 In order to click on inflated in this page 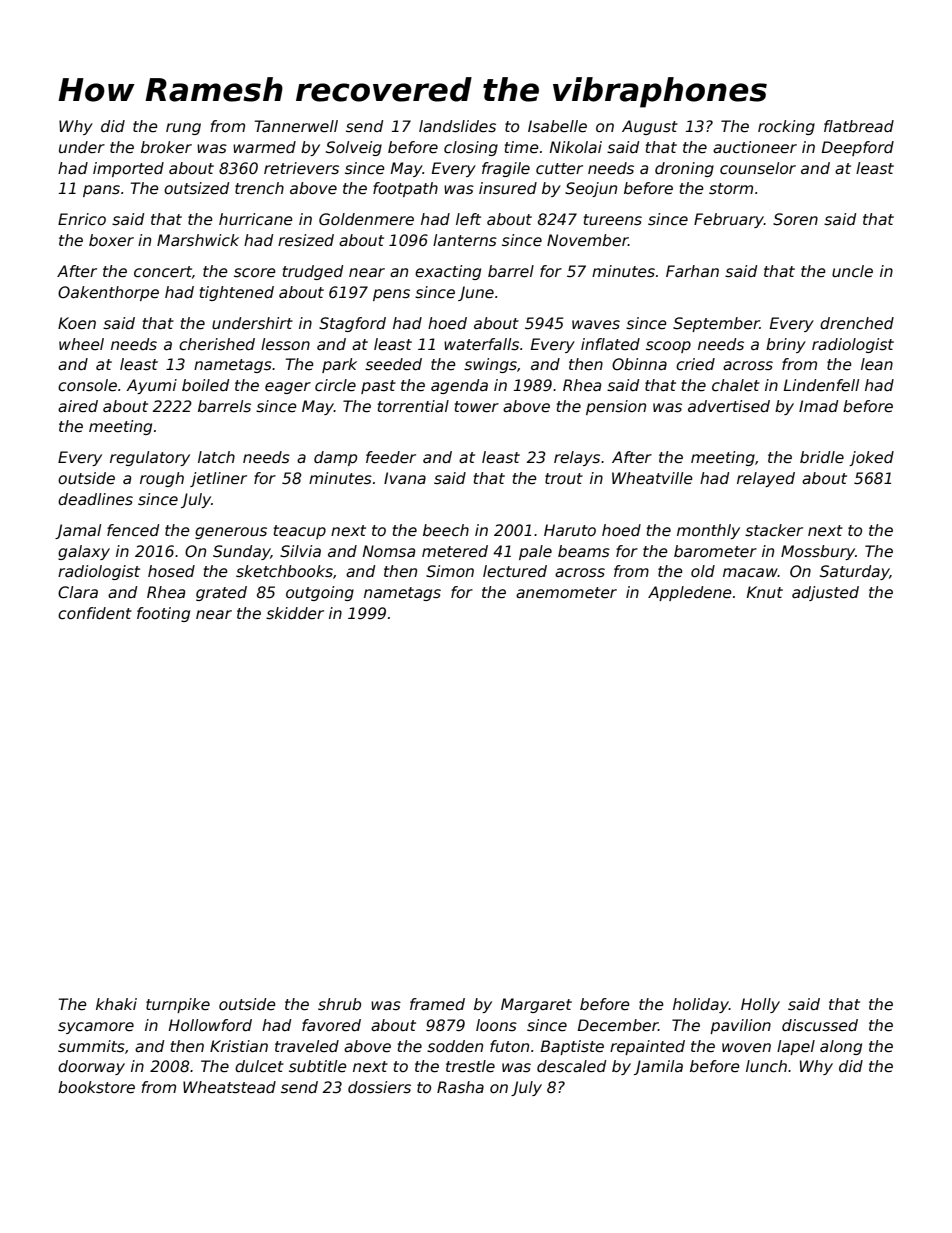, I will do `click(610, 344)`.
